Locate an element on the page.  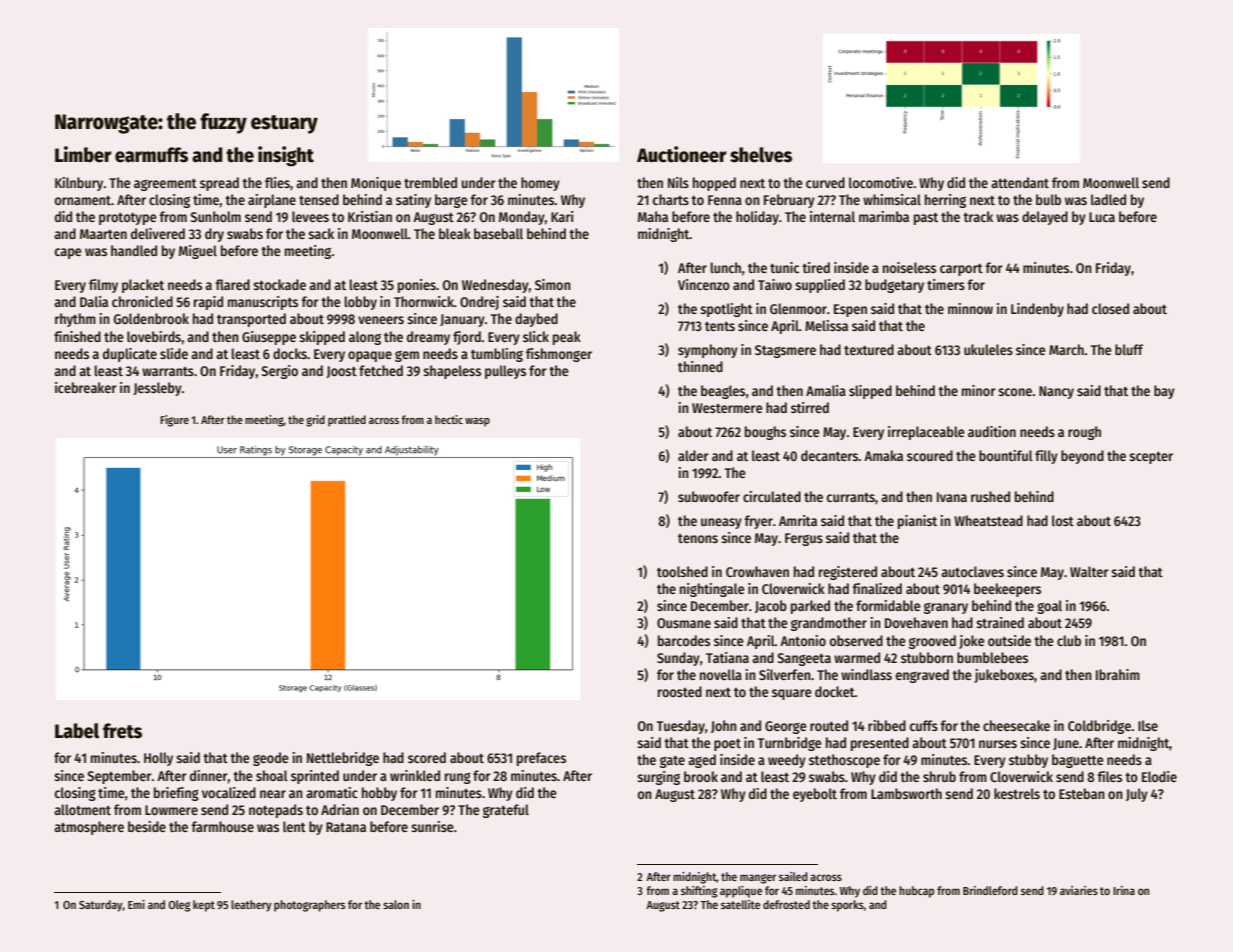
Lindenby is located at coordinates (1037, 310).
